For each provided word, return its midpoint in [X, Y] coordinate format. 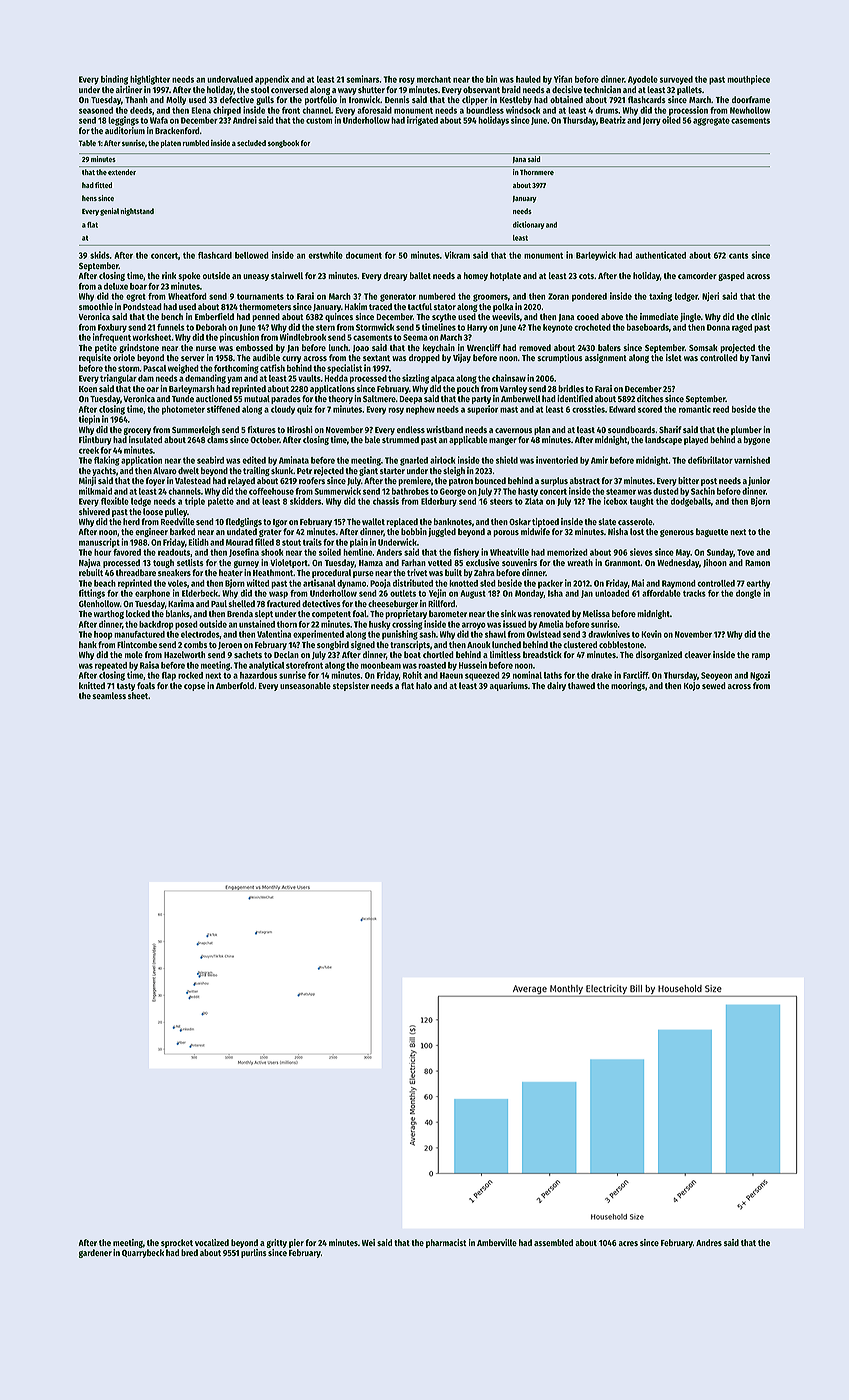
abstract [585, 480]
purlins [254, 1253]
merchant [434, 79]
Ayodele [643, 80]
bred [189, 1252]
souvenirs [519, 562]
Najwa [90, 563]
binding [114, 80]
